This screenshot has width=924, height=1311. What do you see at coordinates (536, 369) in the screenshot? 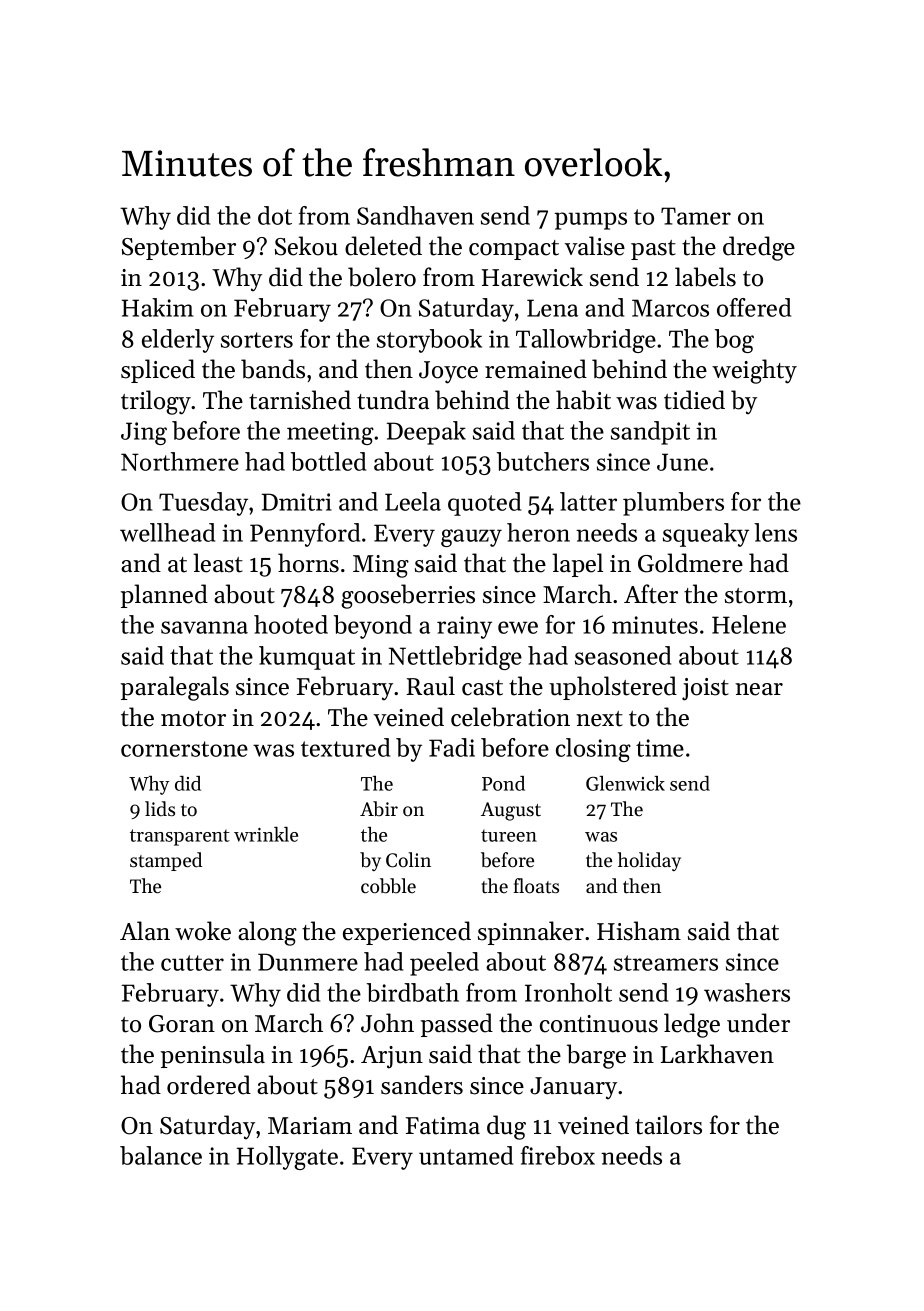
I see `remained` at bounding box center [536, 369].
